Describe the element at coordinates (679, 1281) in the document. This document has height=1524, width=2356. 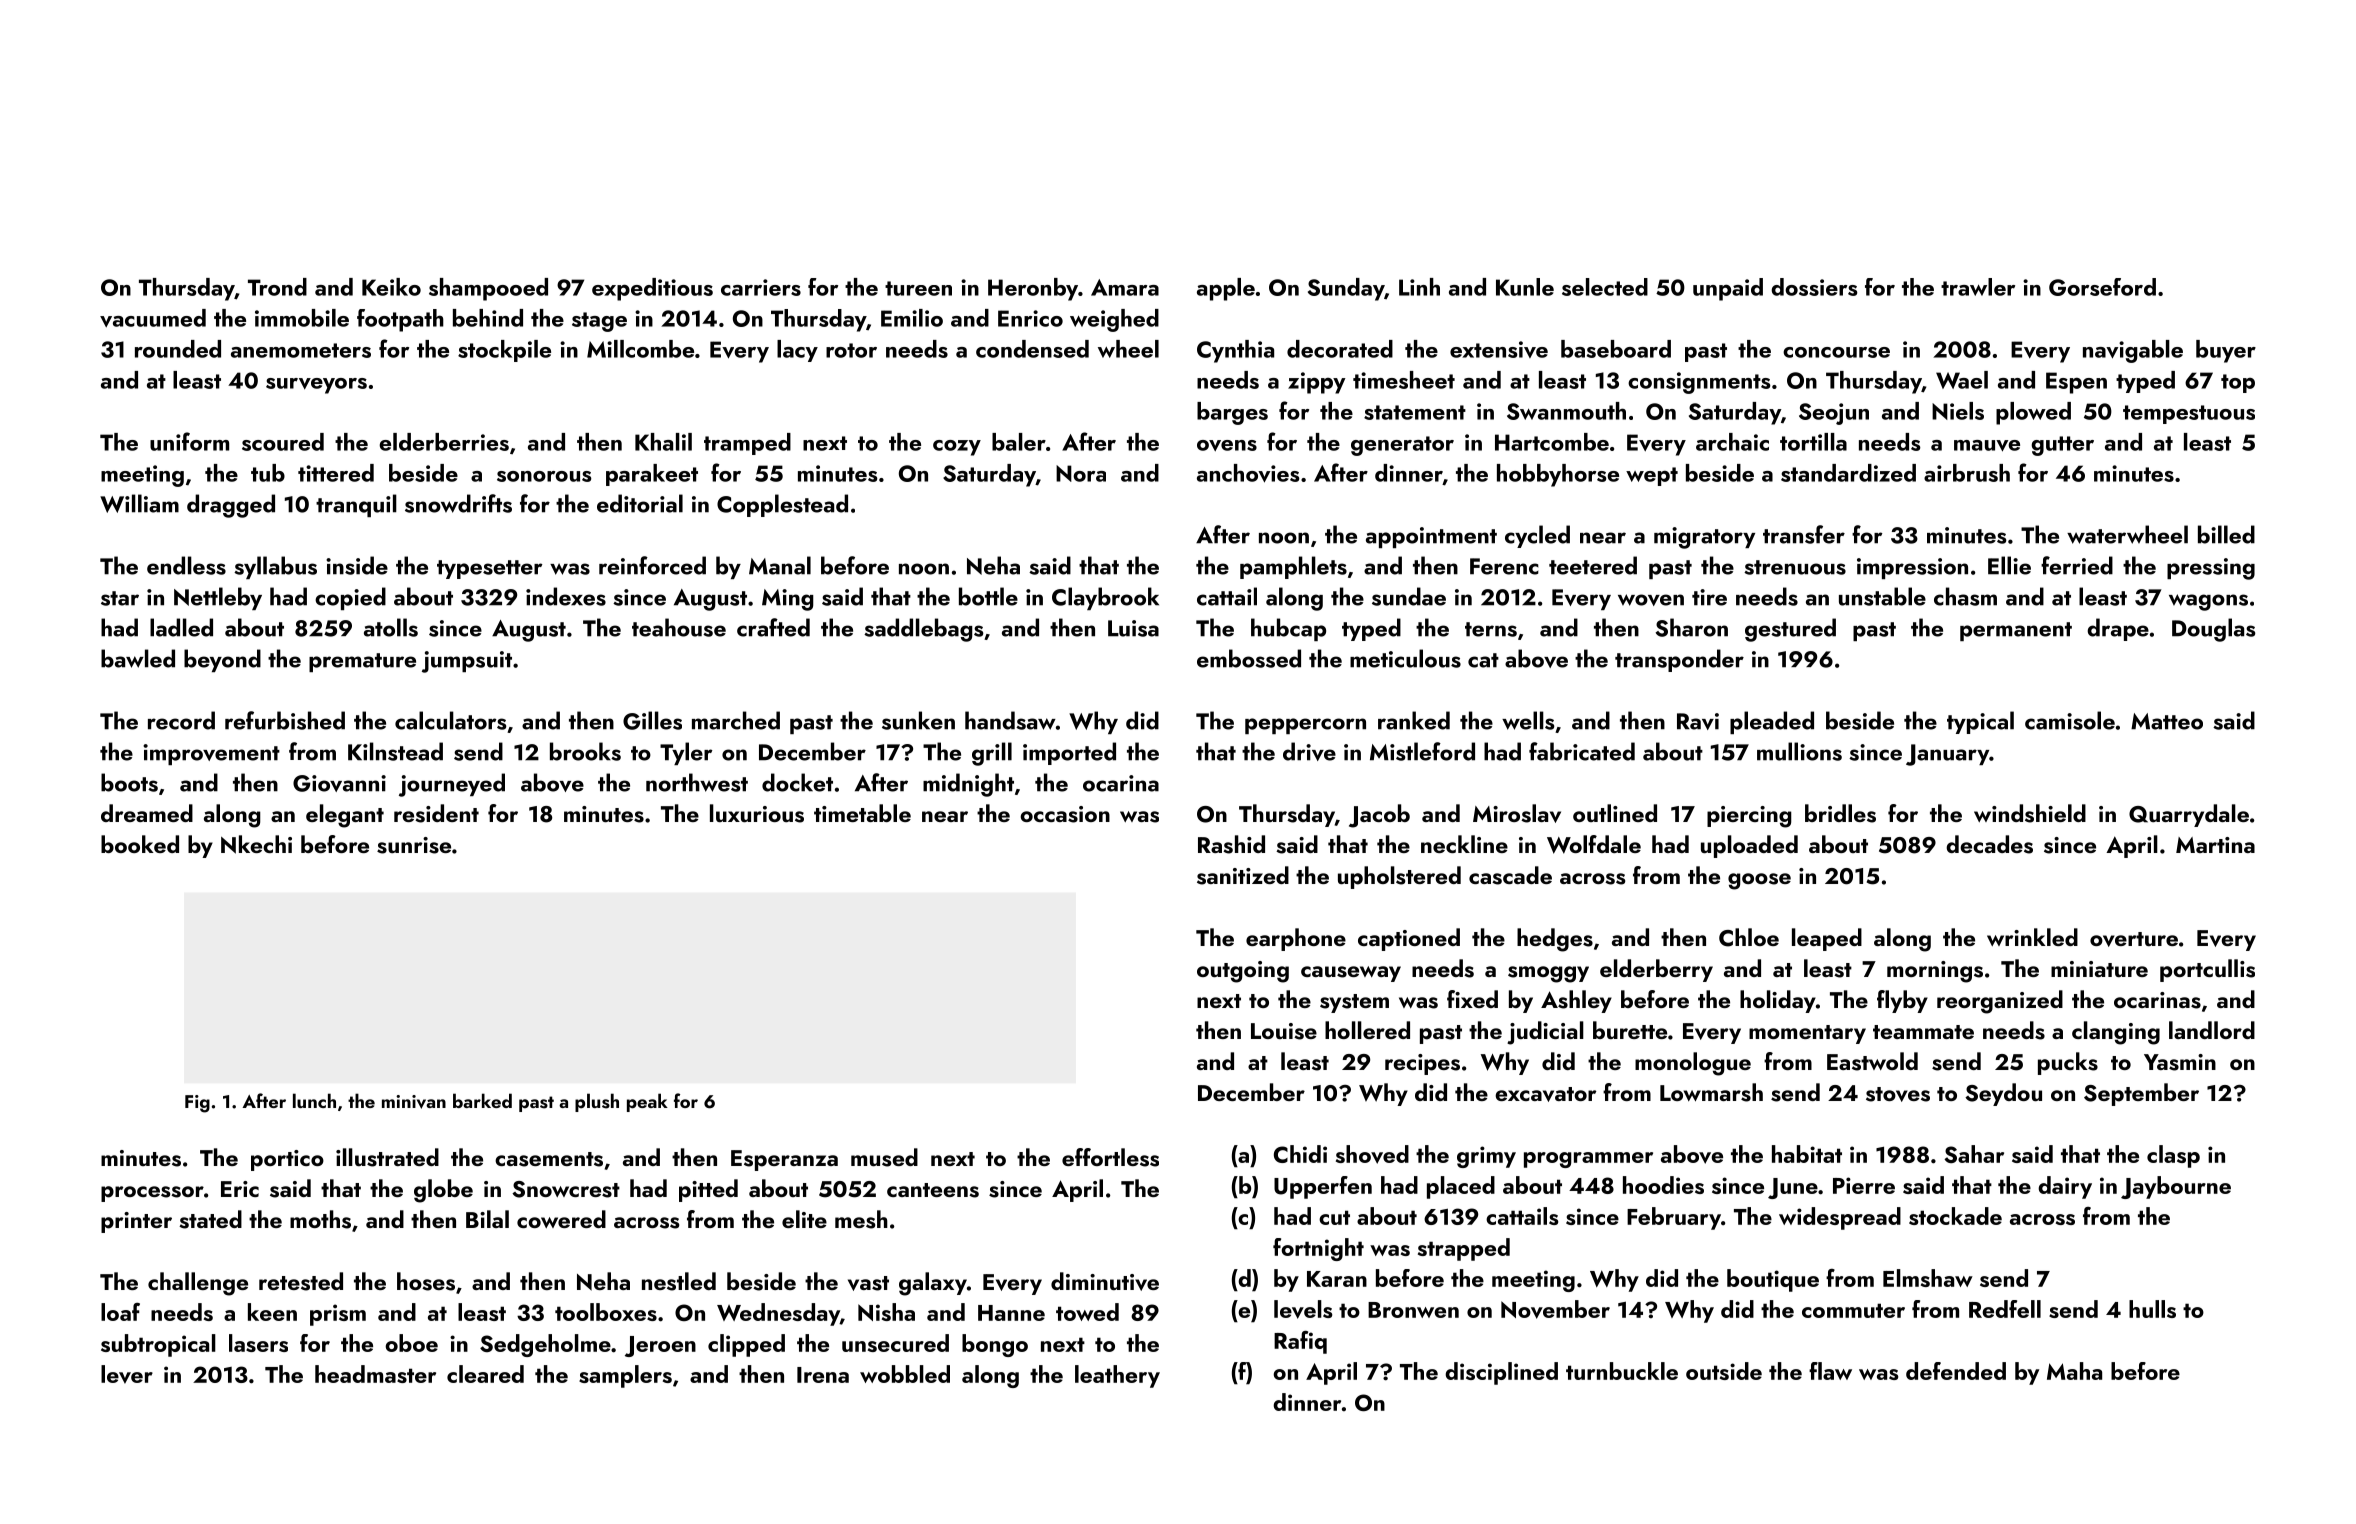
I see `nestled` at that location.
